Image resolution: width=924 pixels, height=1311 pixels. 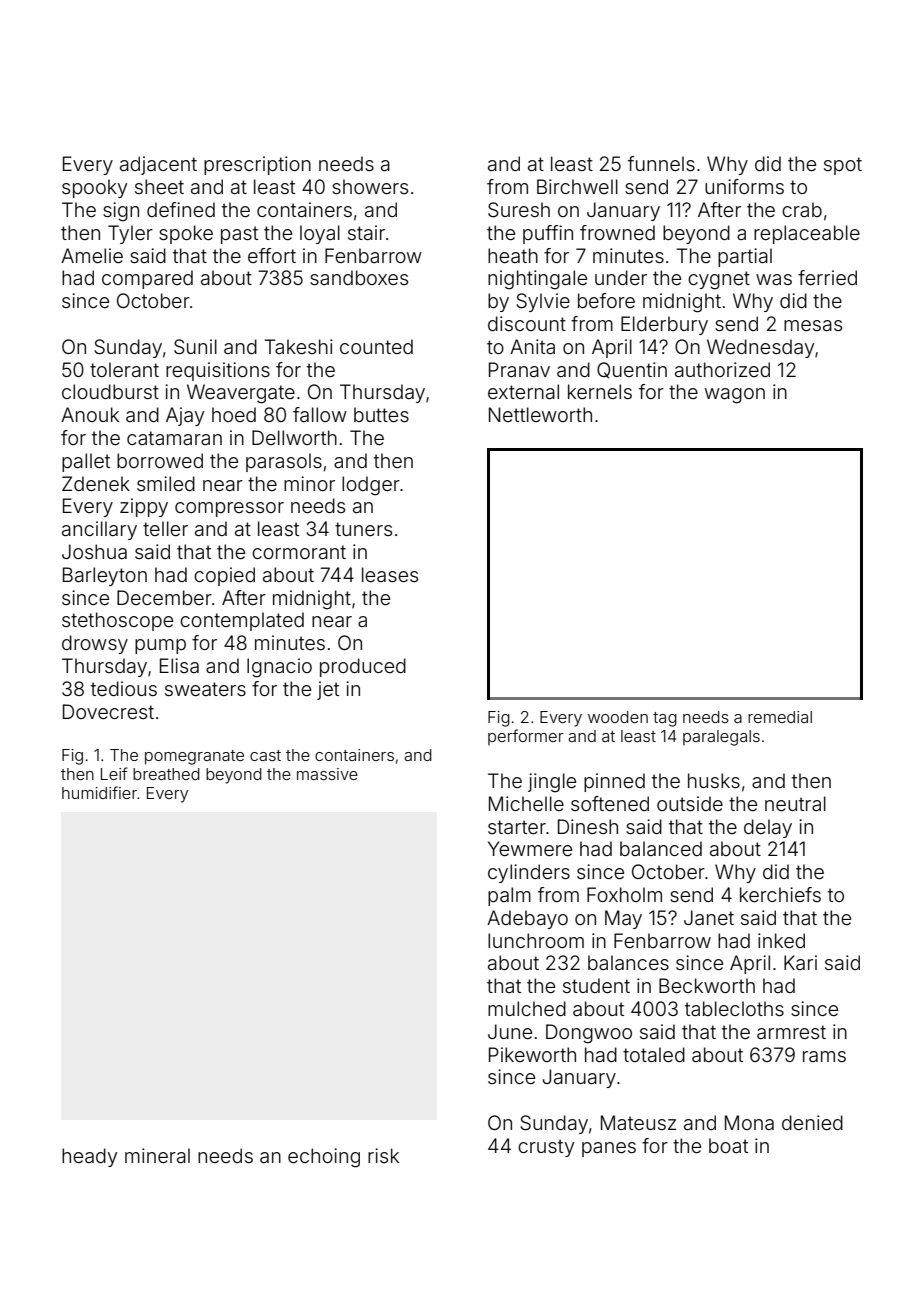 I want to click on partial, so click(x=745, y=257).
